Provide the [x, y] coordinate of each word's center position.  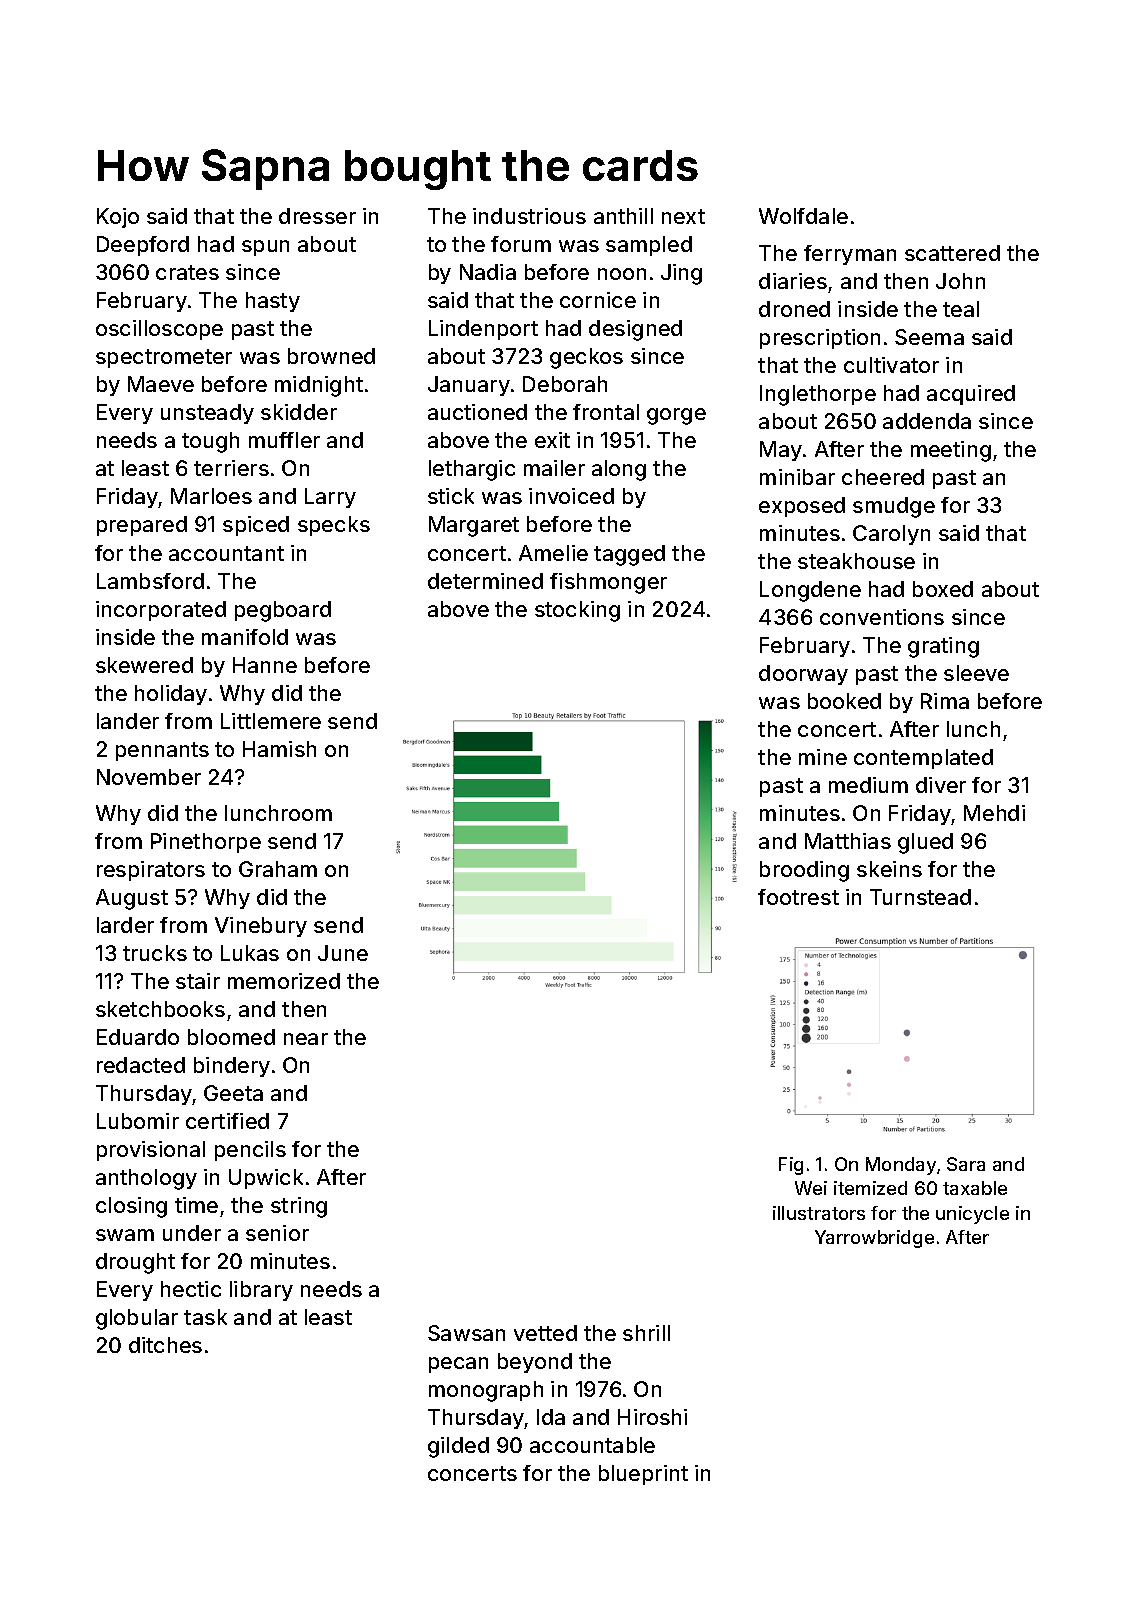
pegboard [283, 611]
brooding [804, 871]
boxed [943, 589]
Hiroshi [652, 1417]
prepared [142, 526]
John [960, 281]
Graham [278, 869]
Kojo [118, 218]
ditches [165, 1345]
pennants [162, 751]
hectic [191, 1289]
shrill [646, 1333]
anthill [623, 216]
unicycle [972, 1215]
